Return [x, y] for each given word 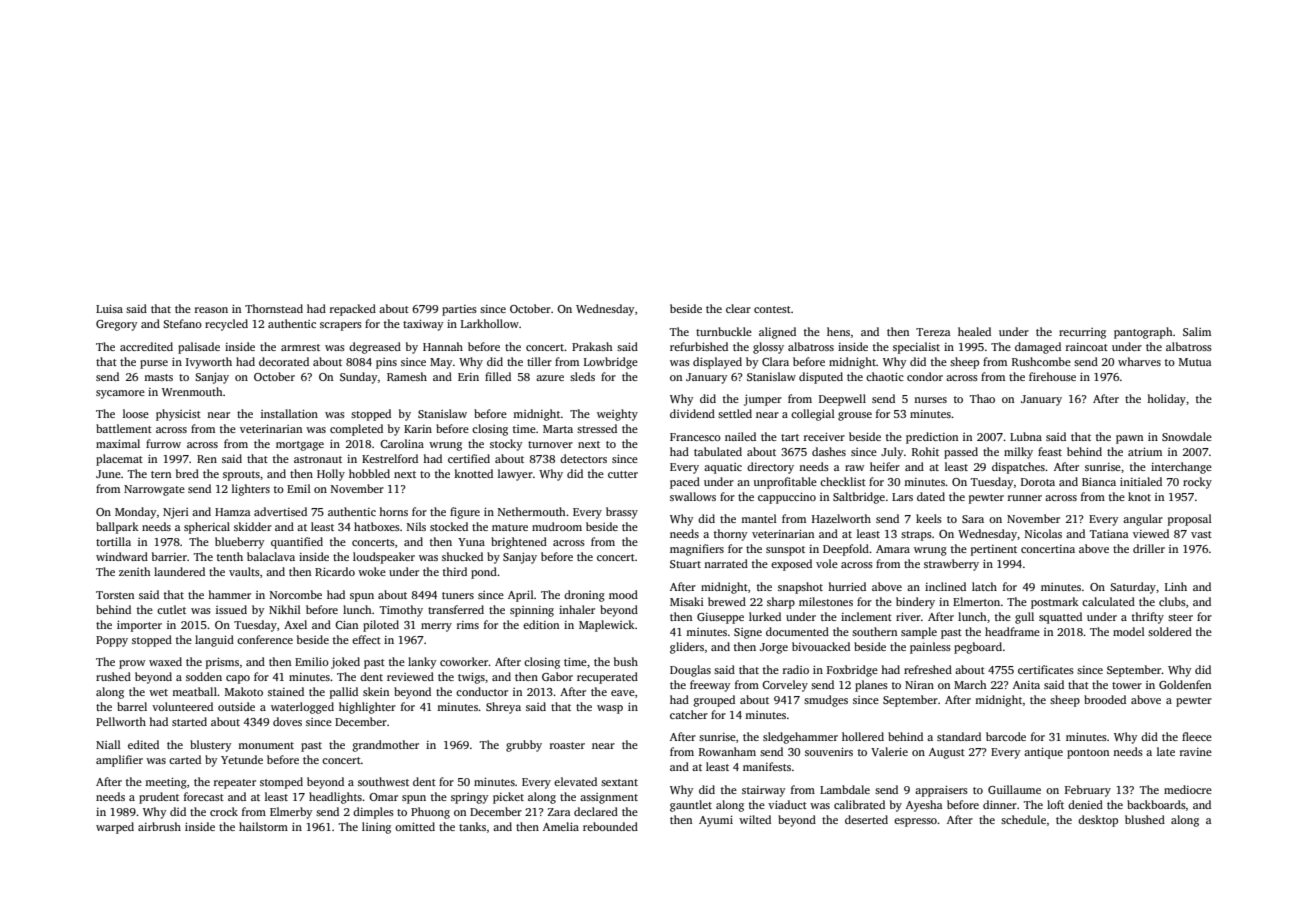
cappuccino [787, 498]
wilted [755, 819]
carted [185, 759]
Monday [136, 513]
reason [211, 310]
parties [459, 310]
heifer [885, 466]
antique [1043, 753]
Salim [1197, 331]
